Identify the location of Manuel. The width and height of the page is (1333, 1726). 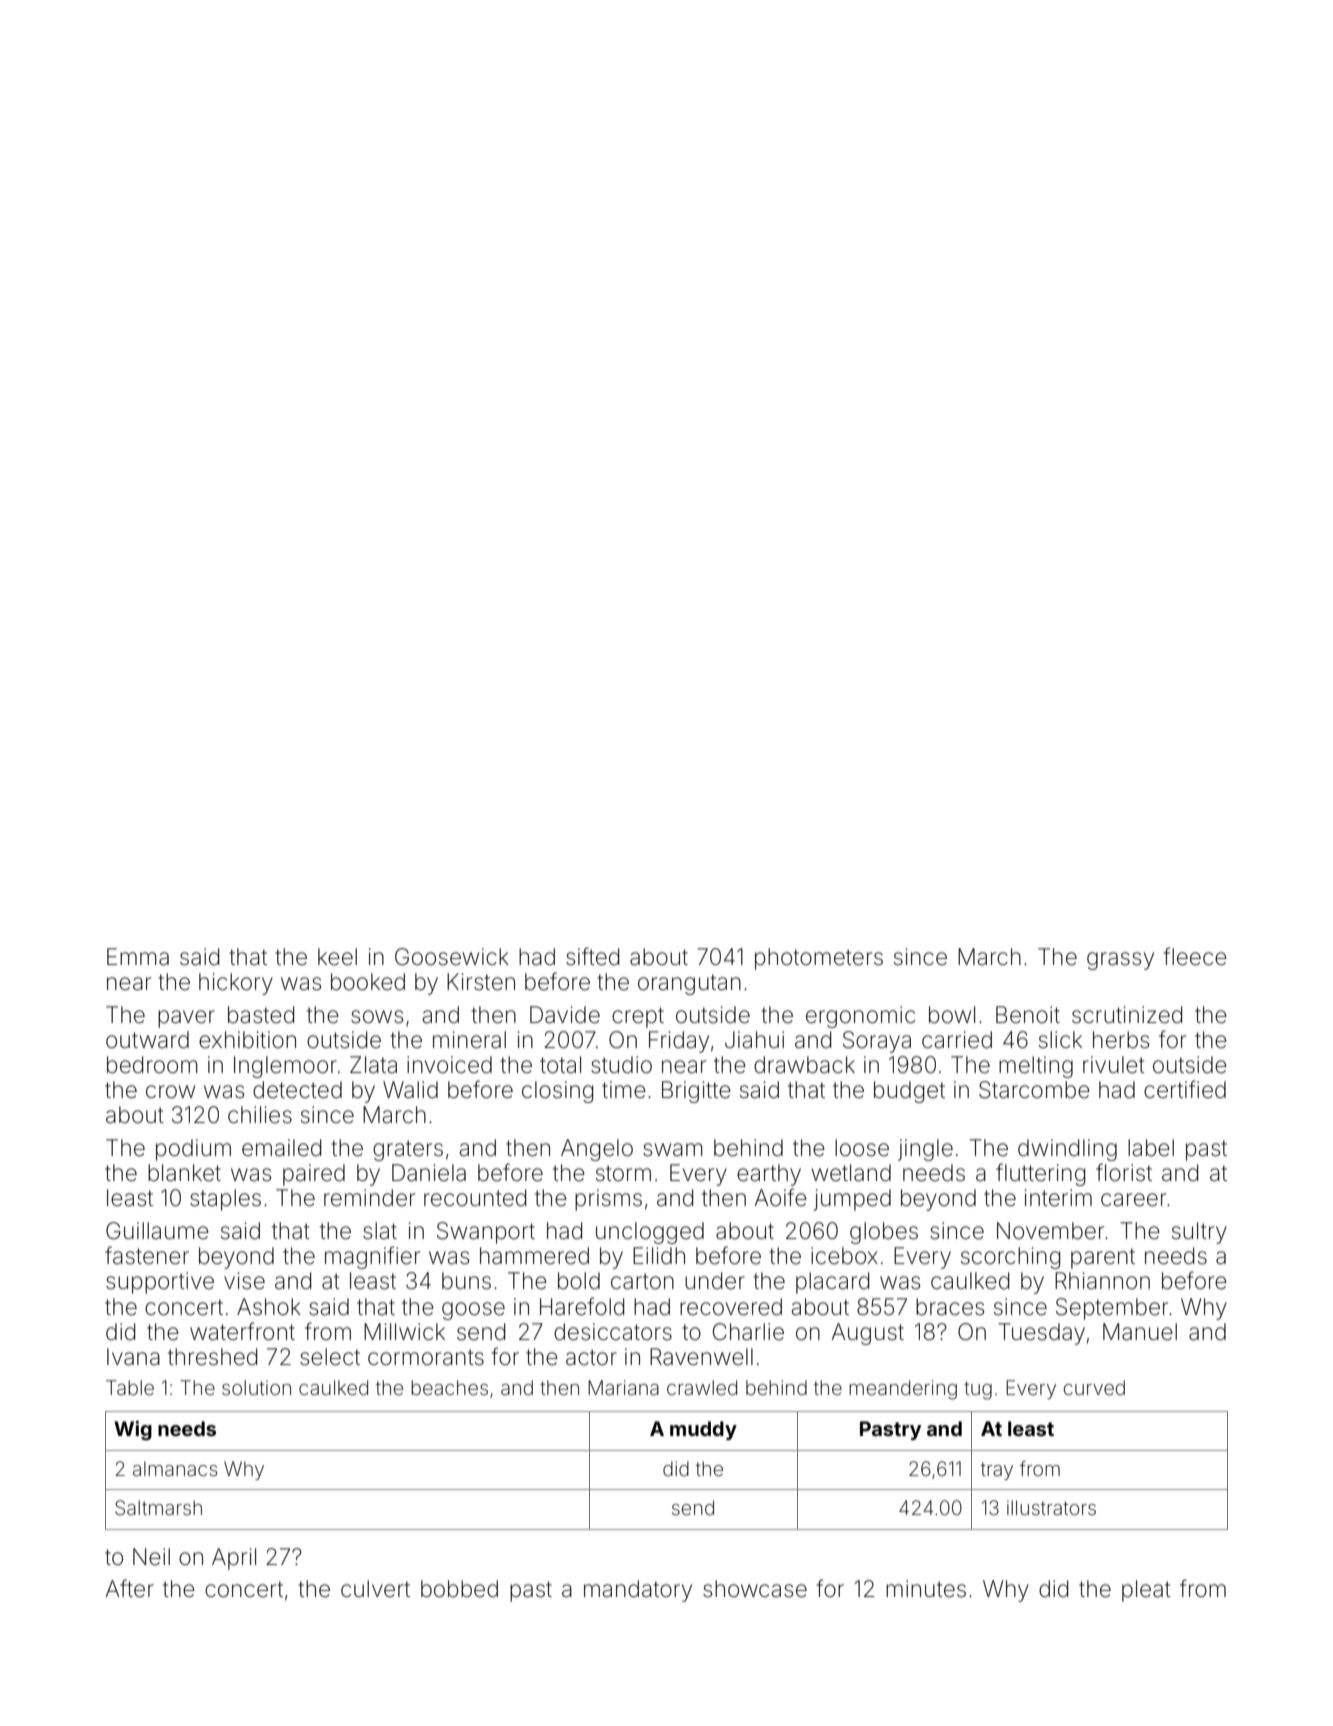
(1140, 1332).
